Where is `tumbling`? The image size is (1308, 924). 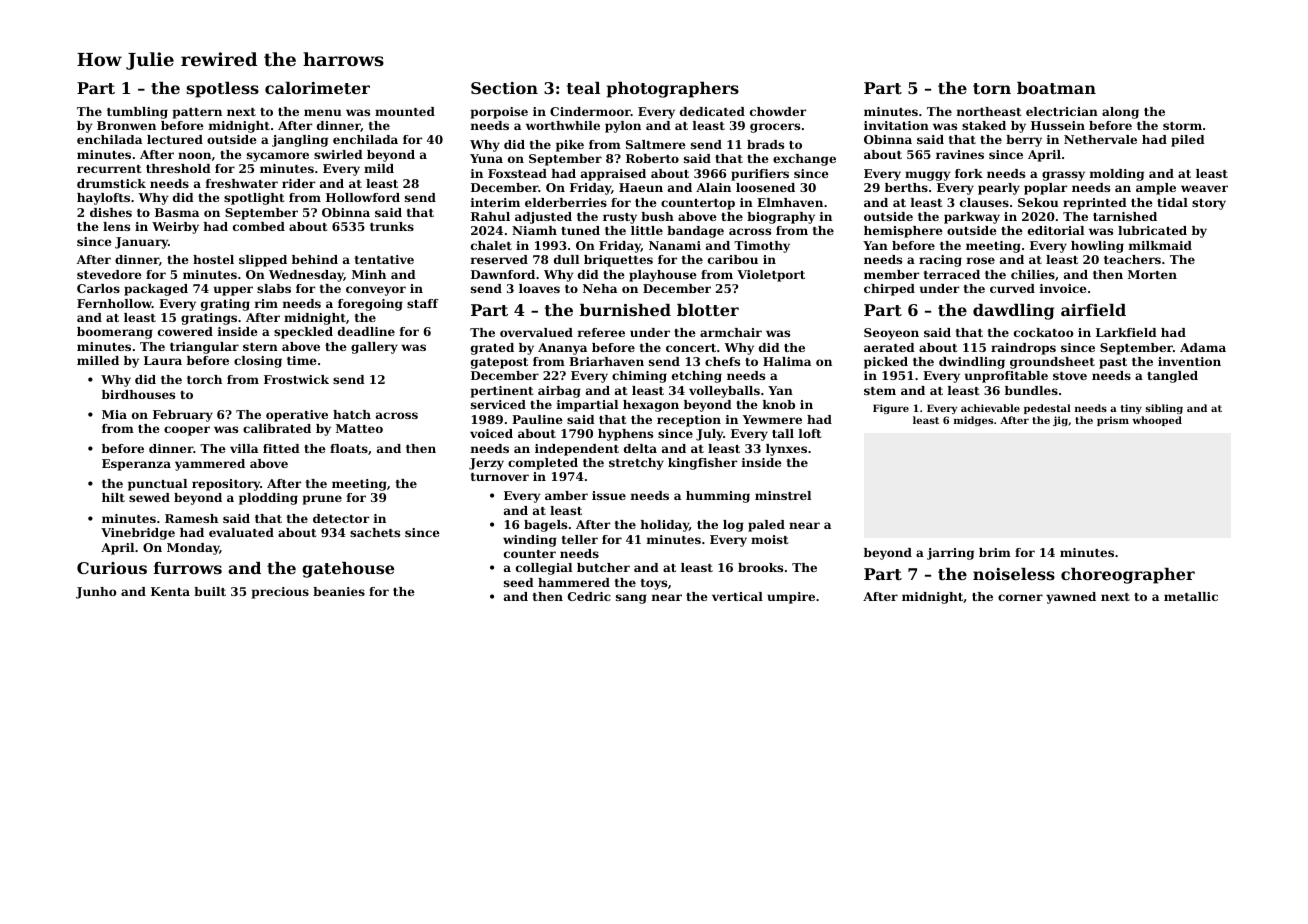 tumbling is located at coordinates (137, 113).
